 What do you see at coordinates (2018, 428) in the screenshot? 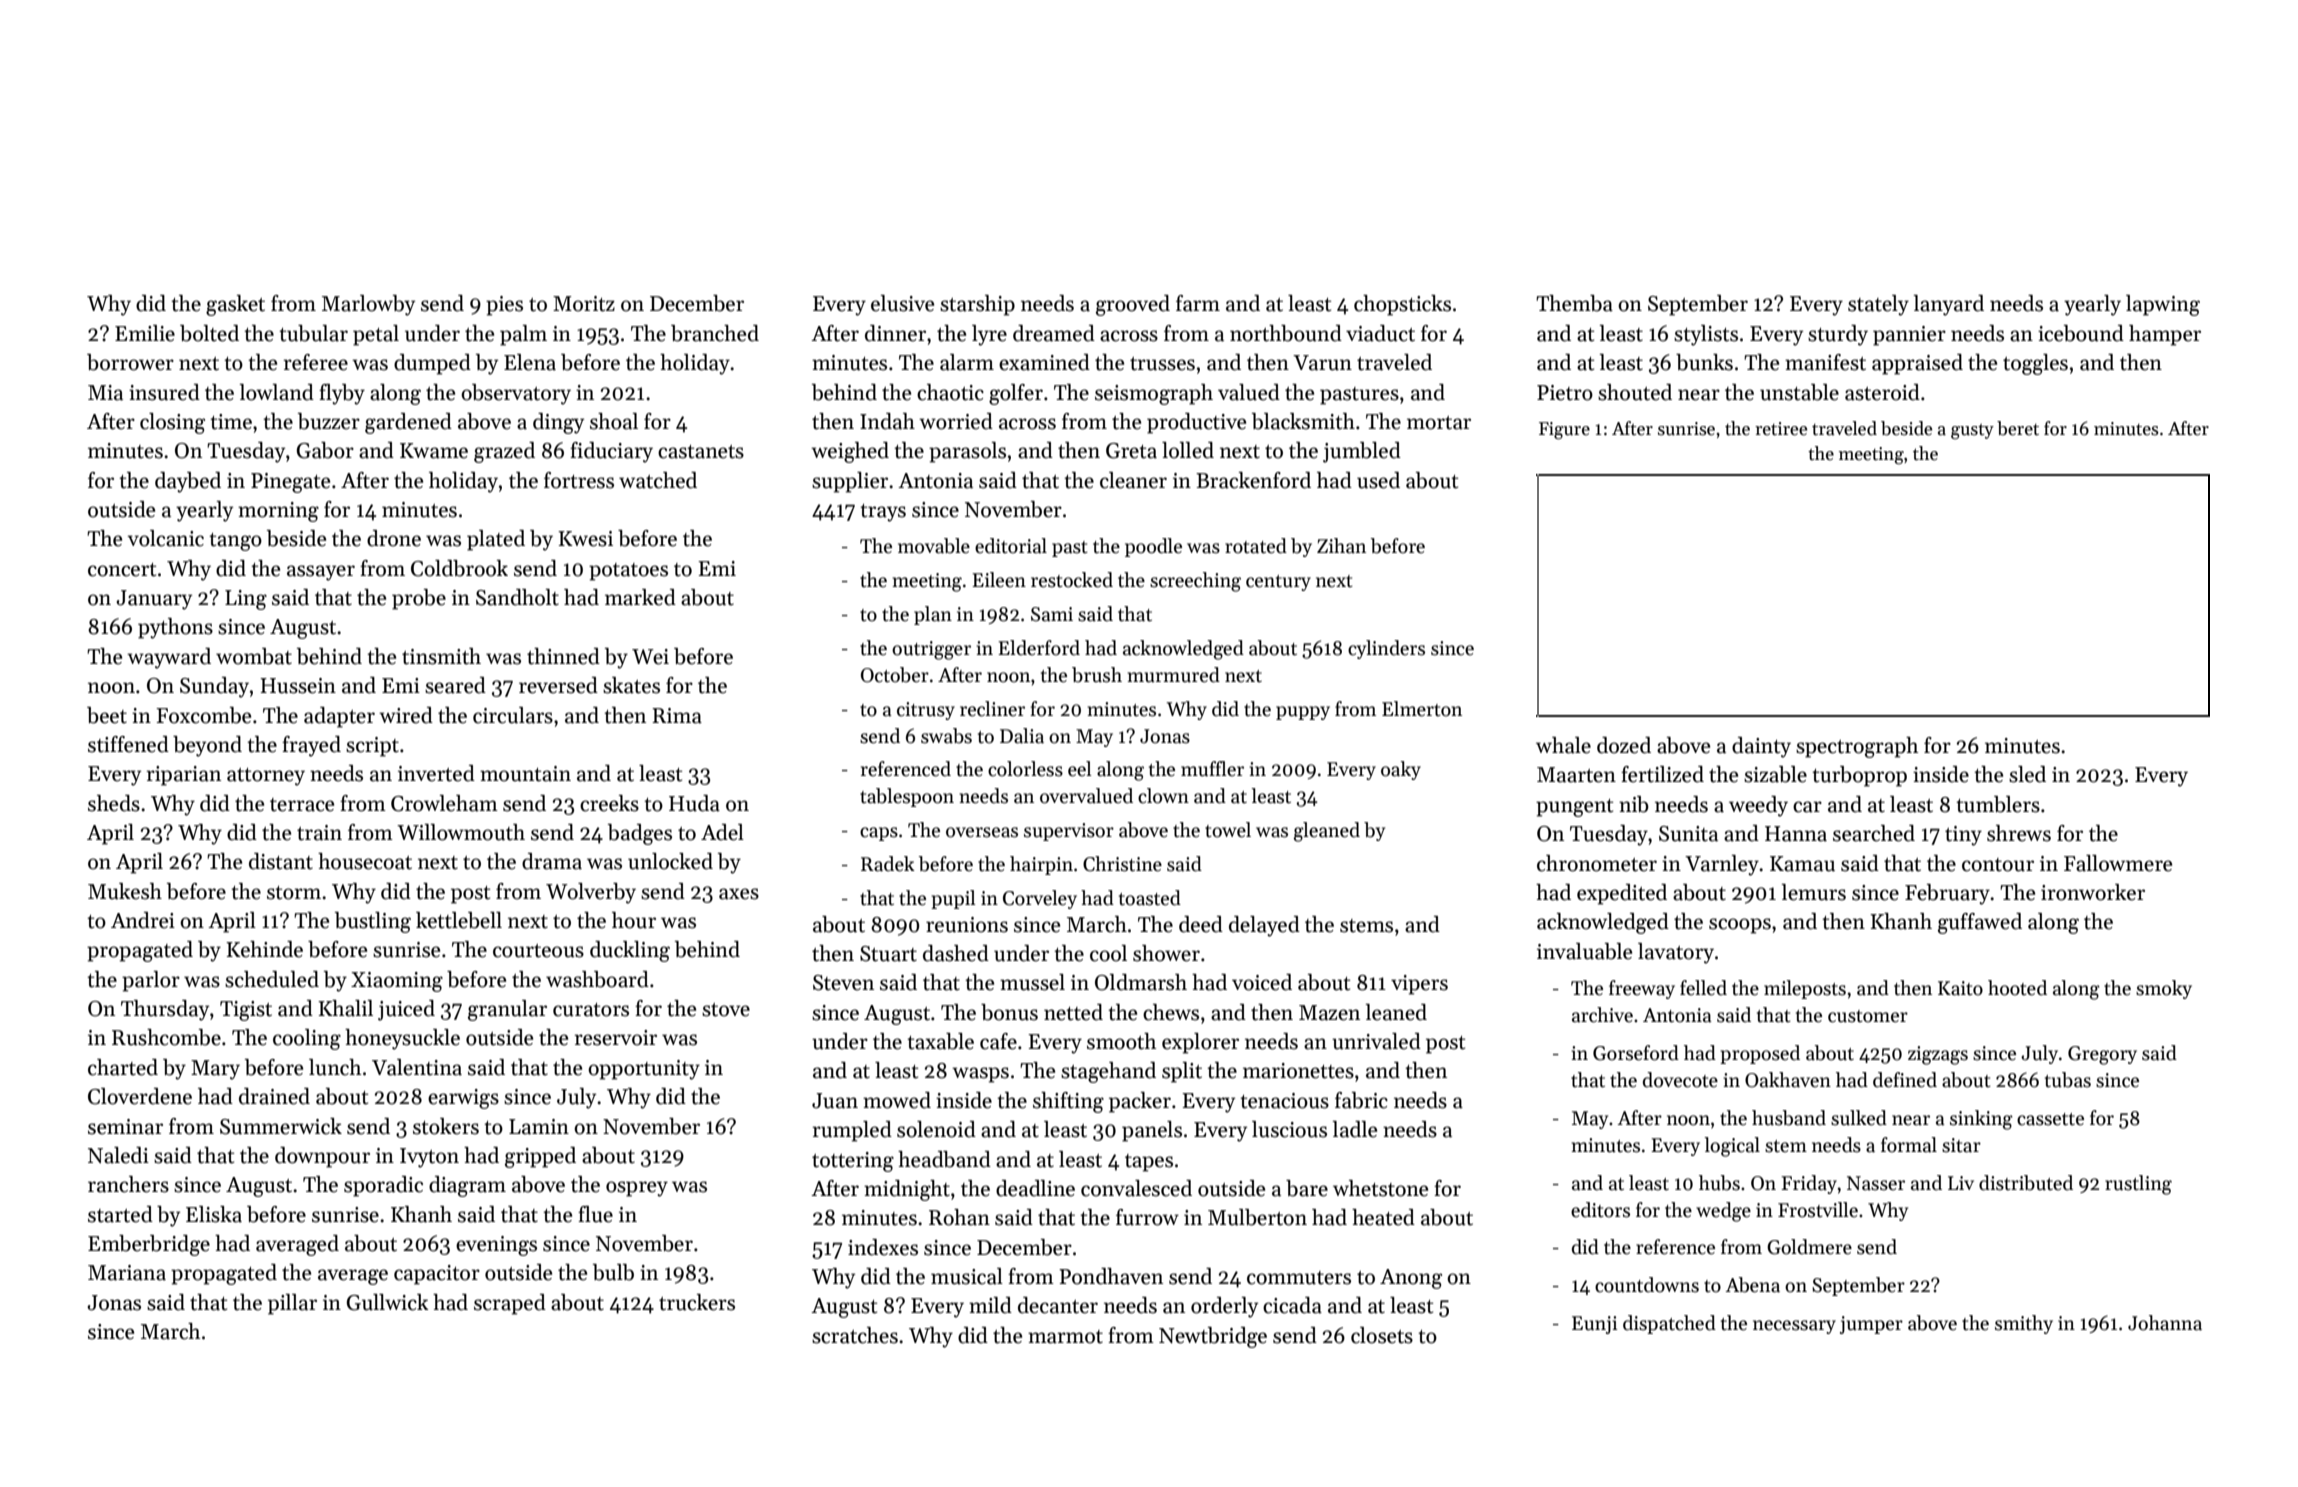
I see `beret` at bounding box center [2018, 428].
